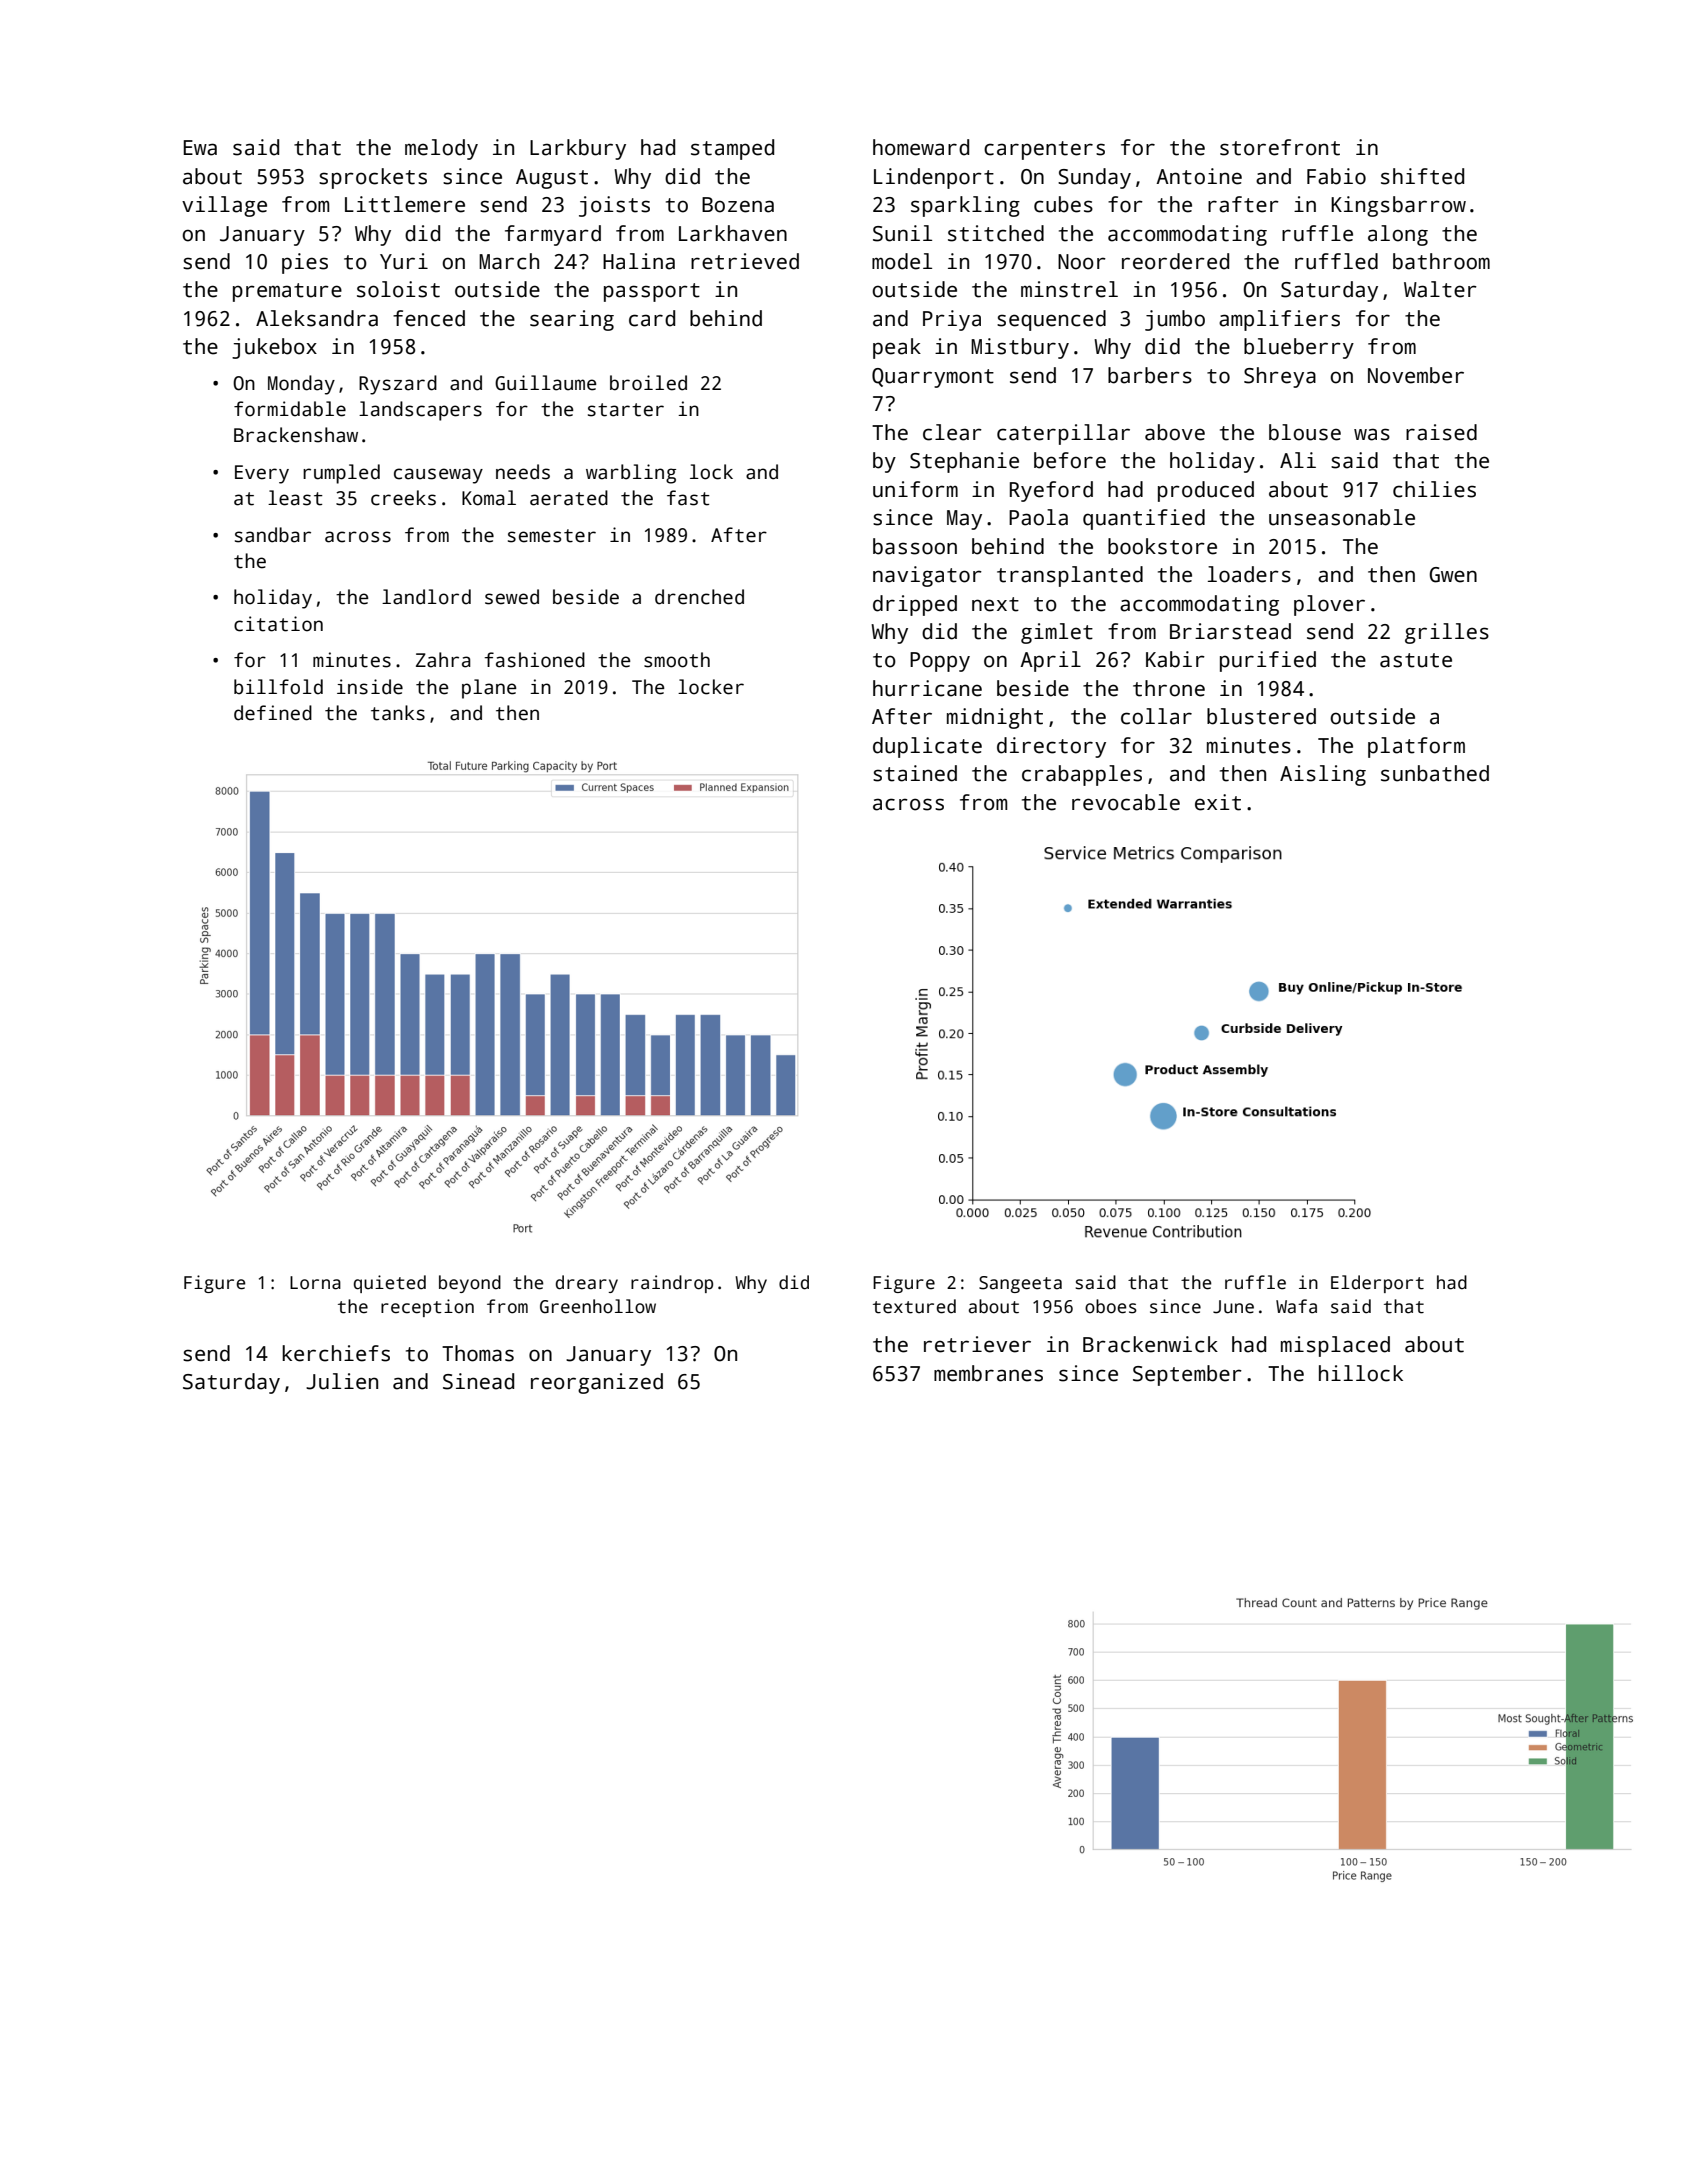 Image resolution: width=1683 pixels, height=2178 pixels. Describe the element at coordinates (1329, 605) in the image. I see `plover` at that location.
